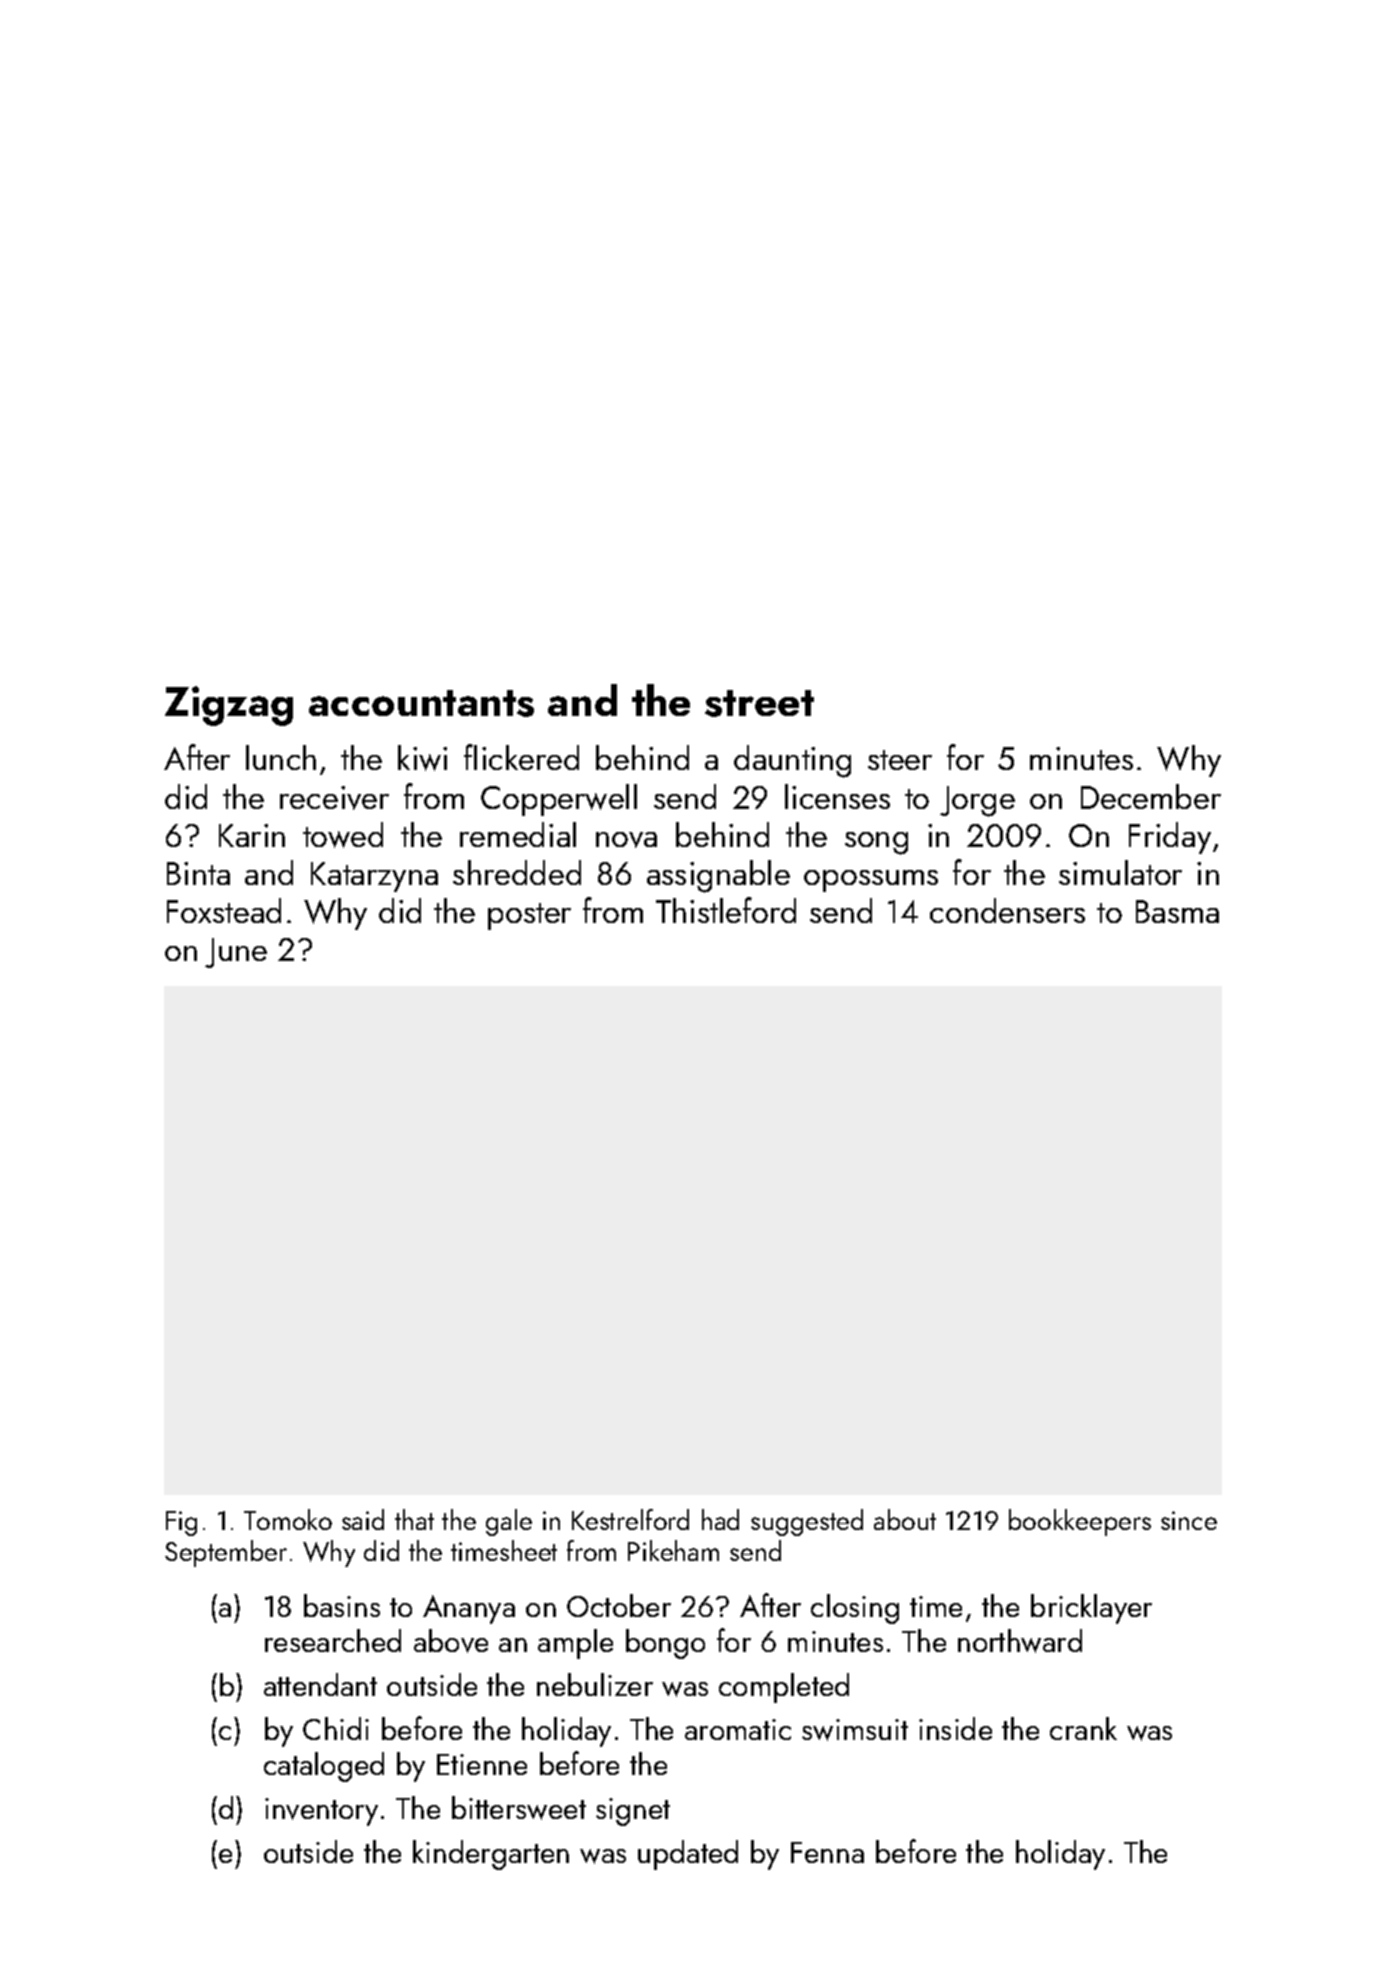 The width and height of the screenshot is (1386, 1969). Describe the element at coordinates (1189, 1520) in the screenshot. I see `since` at that location.
